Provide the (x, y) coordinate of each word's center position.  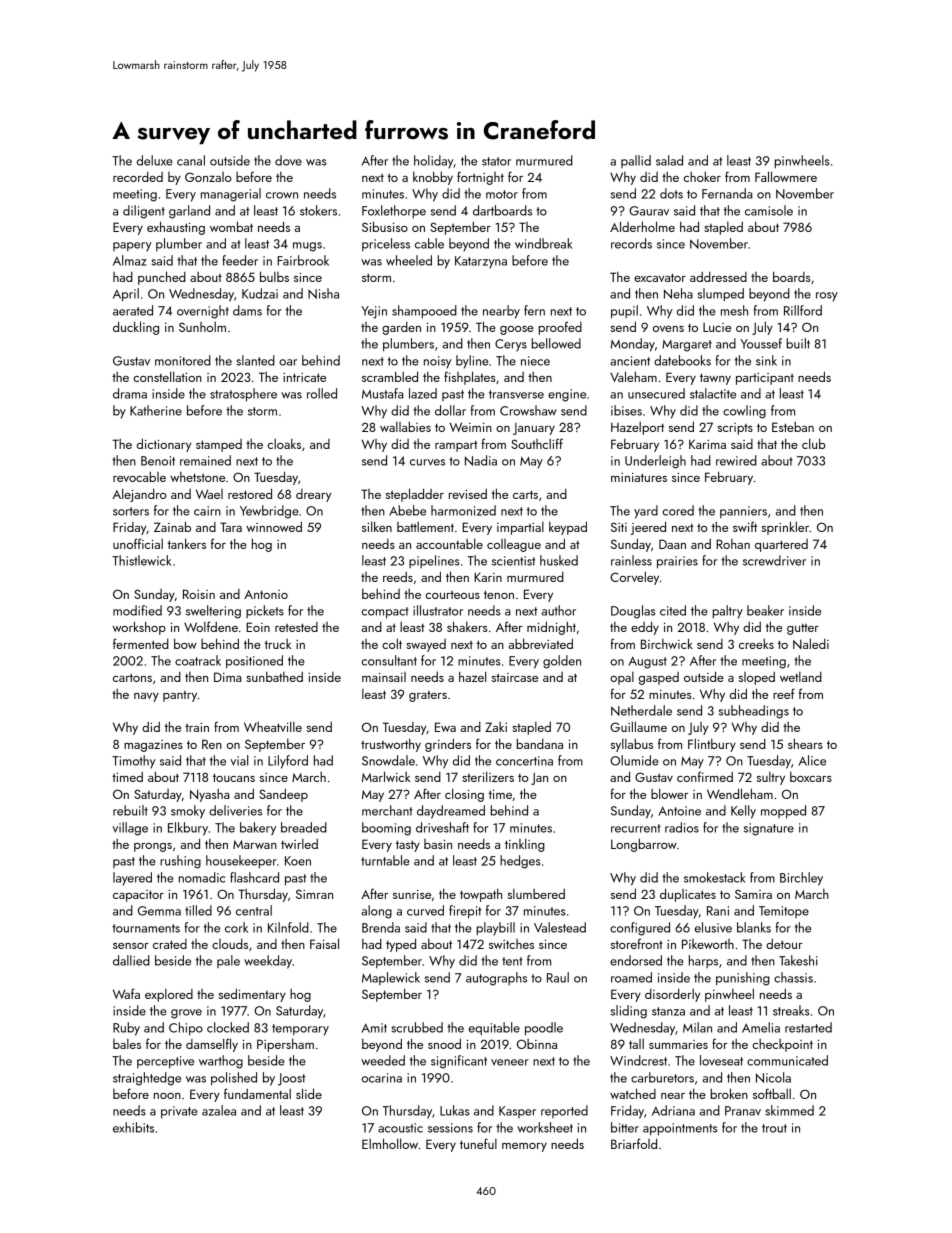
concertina (524, 761)
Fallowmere (786, 176)
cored (678, 510)
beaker (765, 610)
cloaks (284, 443)
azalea (219, 1110)
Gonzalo (208, 177)
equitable (494, 1028)
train (197, 727)
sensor (131, 946)
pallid (636, 161)
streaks (791, 1010)
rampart (456, 446)
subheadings (754, 712)
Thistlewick (141, 560)
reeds (398, 576)
